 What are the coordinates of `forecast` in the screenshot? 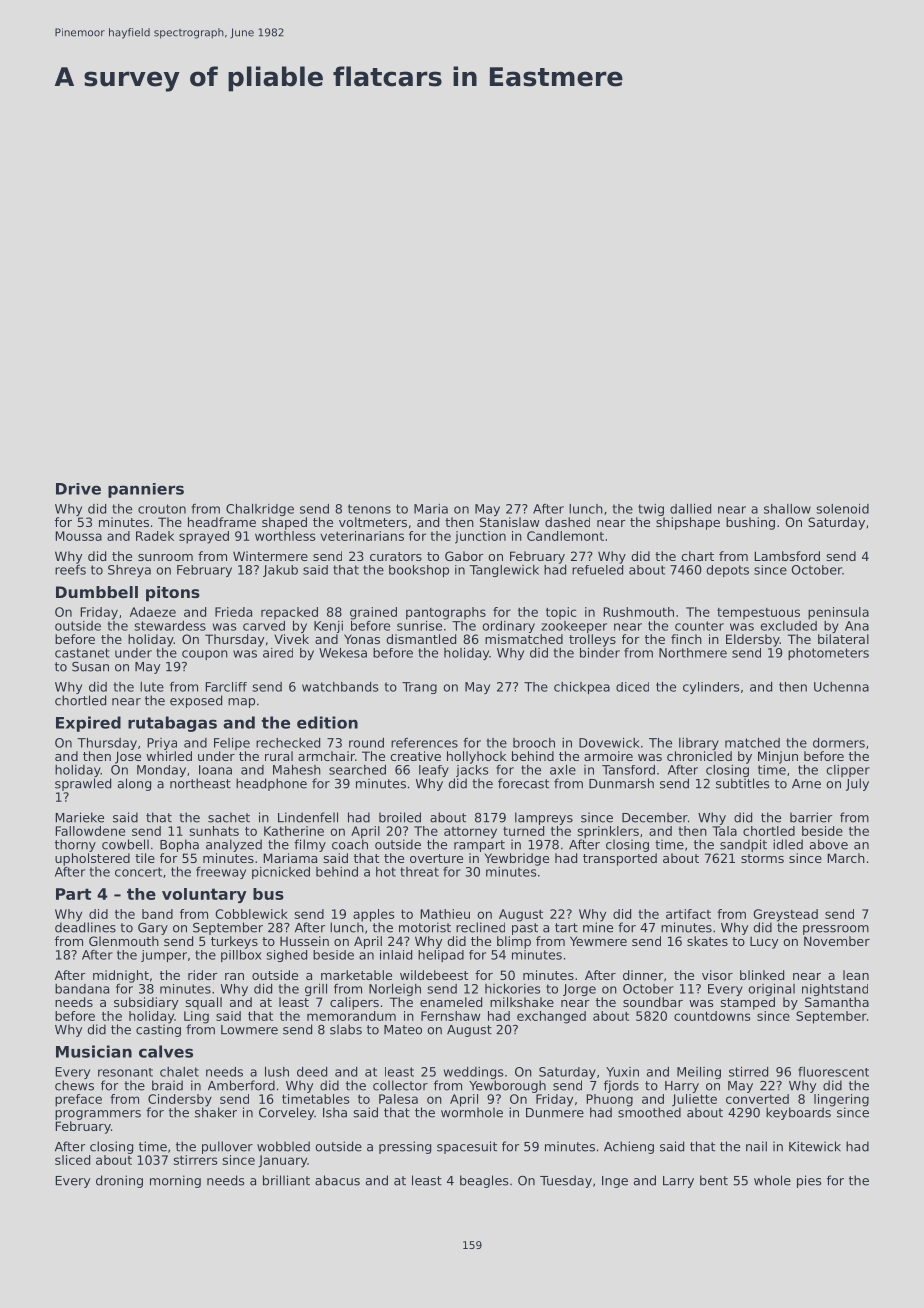 It's located at (523, 783).
